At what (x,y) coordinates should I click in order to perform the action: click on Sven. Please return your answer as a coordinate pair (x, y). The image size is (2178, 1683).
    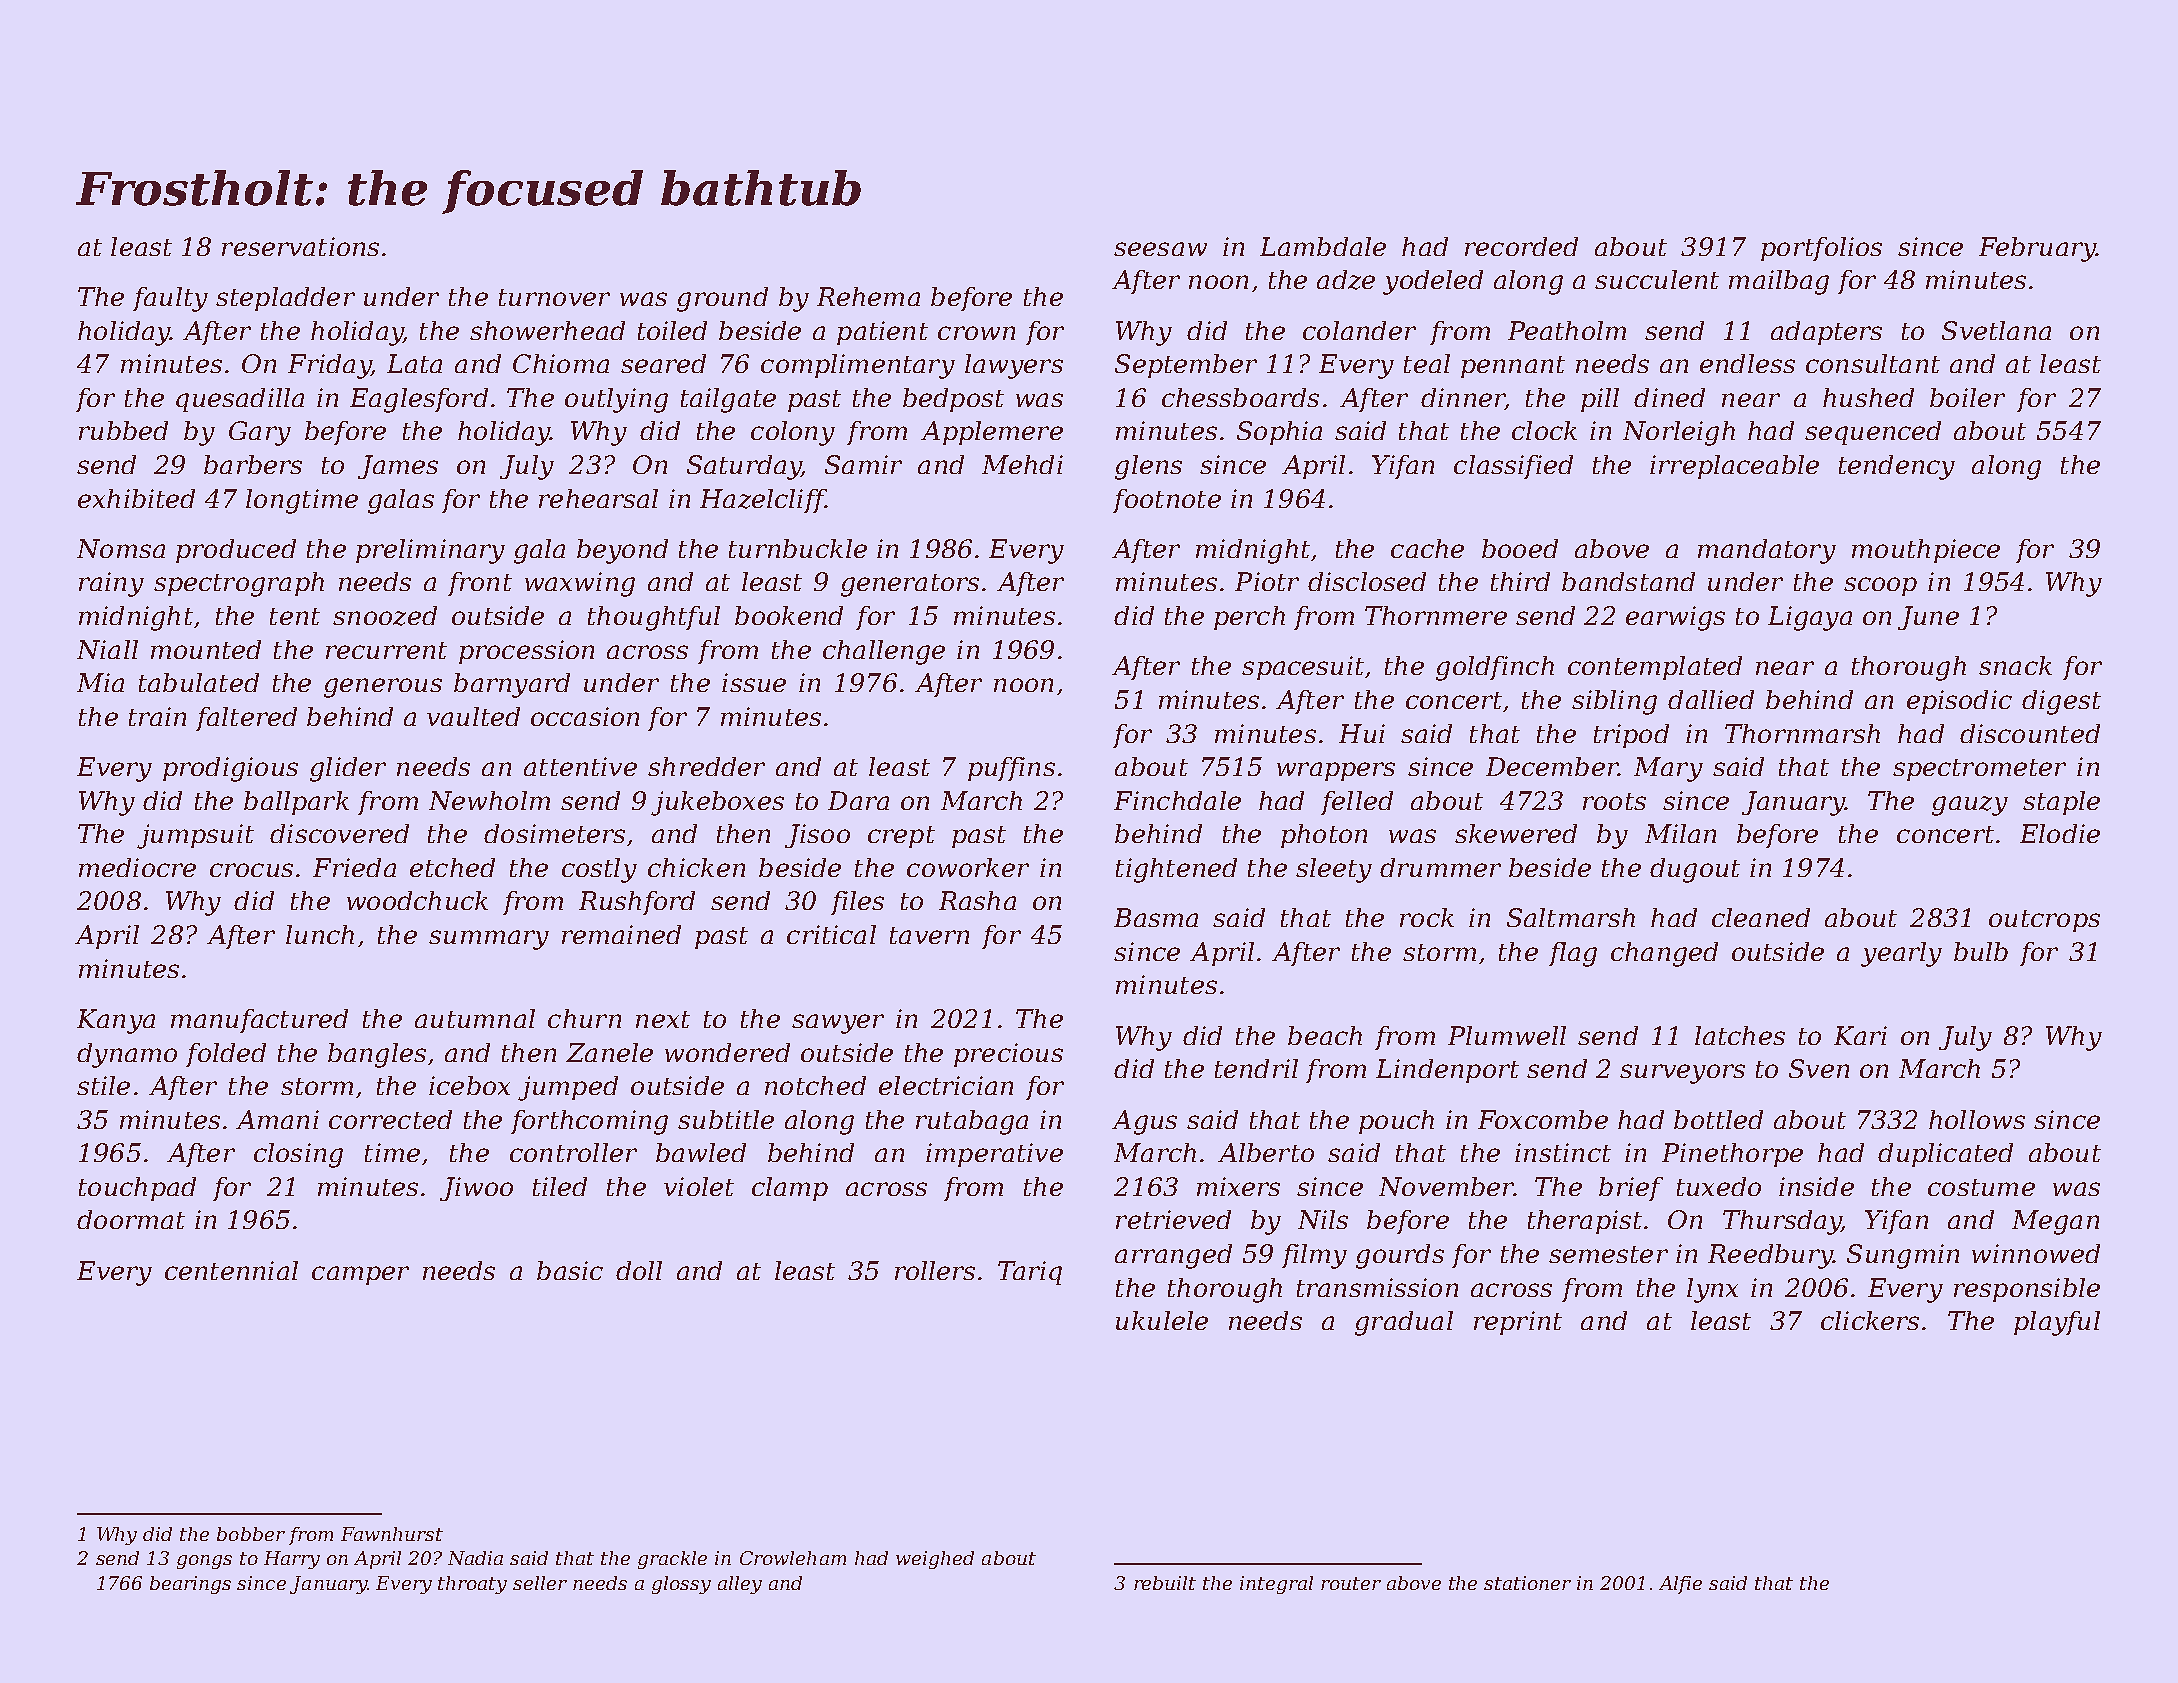
    Looking at the image, I should click on (1819, 1068).
